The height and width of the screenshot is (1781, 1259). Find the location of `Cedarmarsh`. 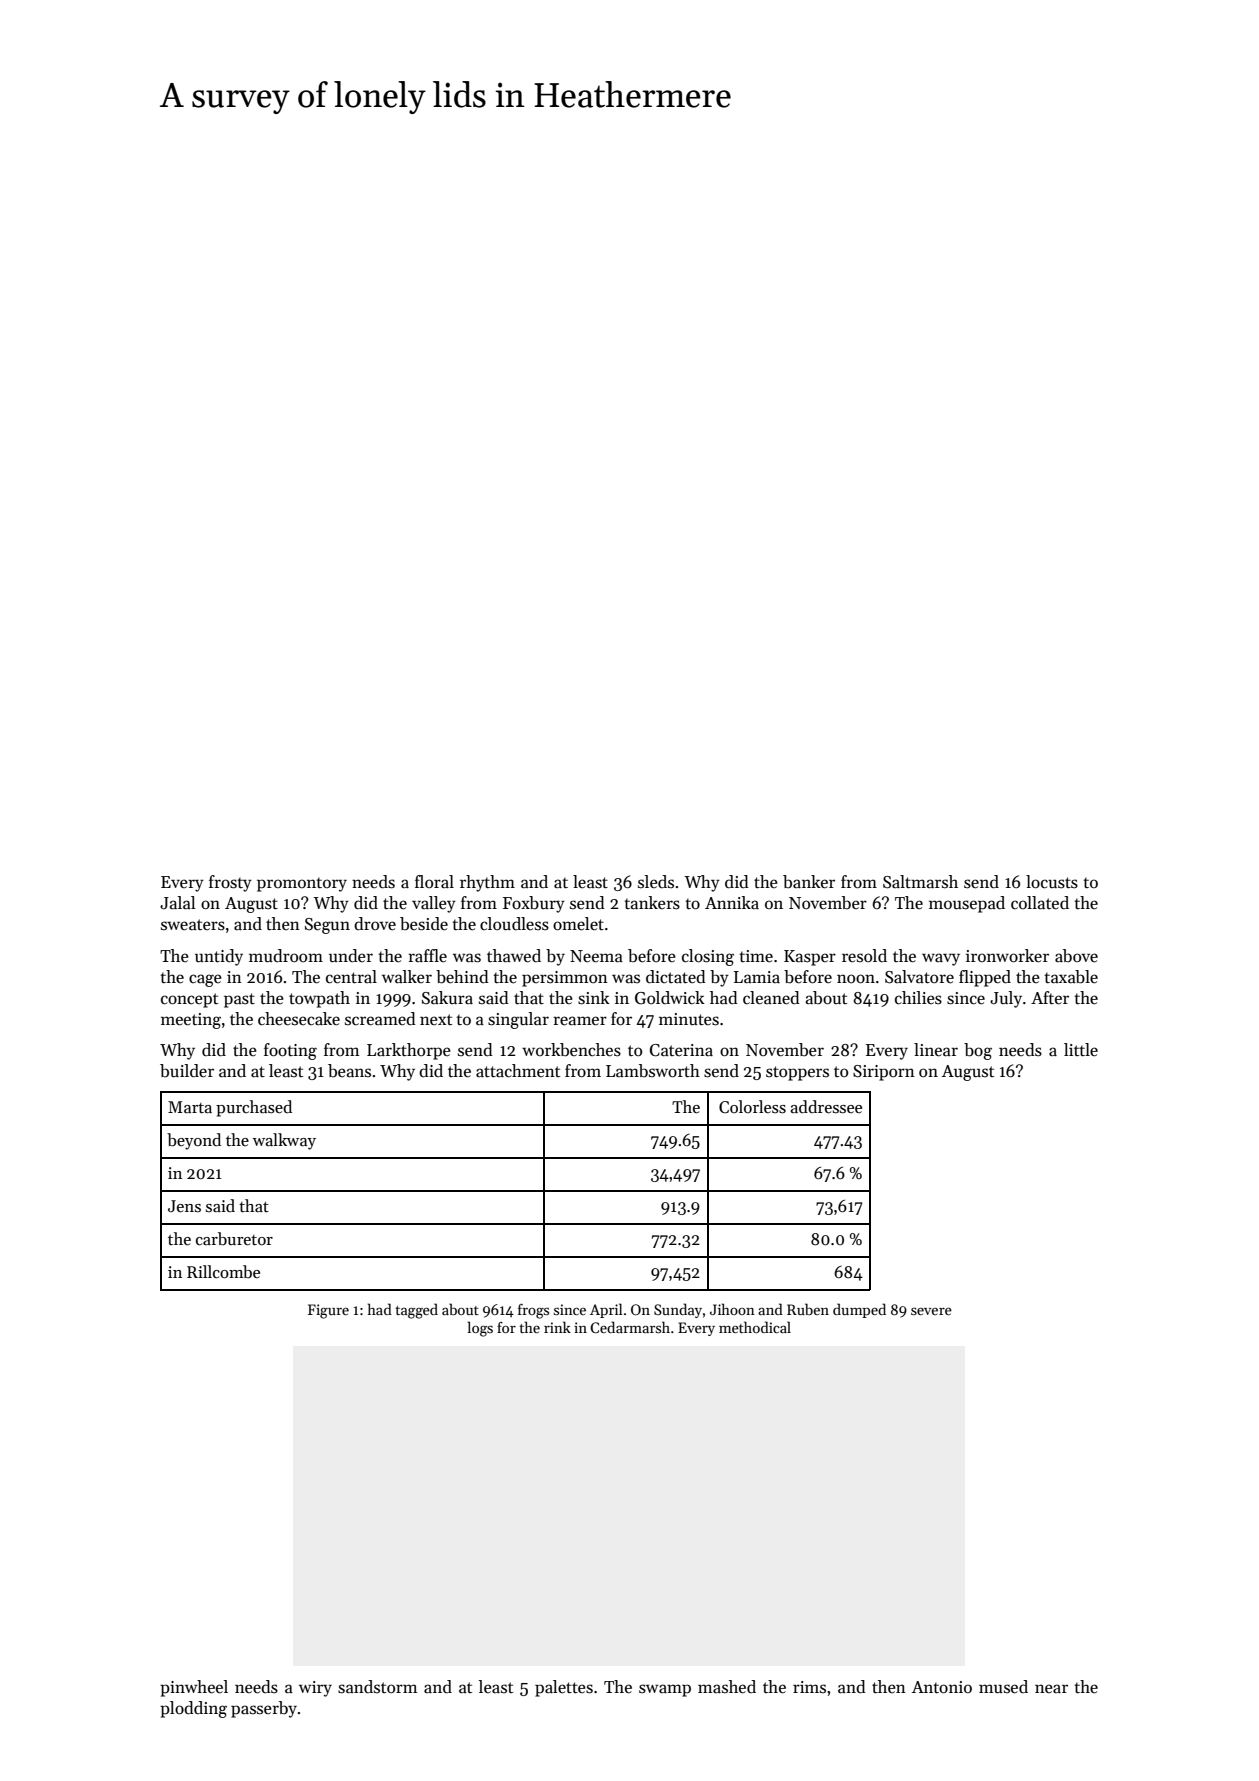

Cedarmarsh is located at coordinates (630, 1327).
